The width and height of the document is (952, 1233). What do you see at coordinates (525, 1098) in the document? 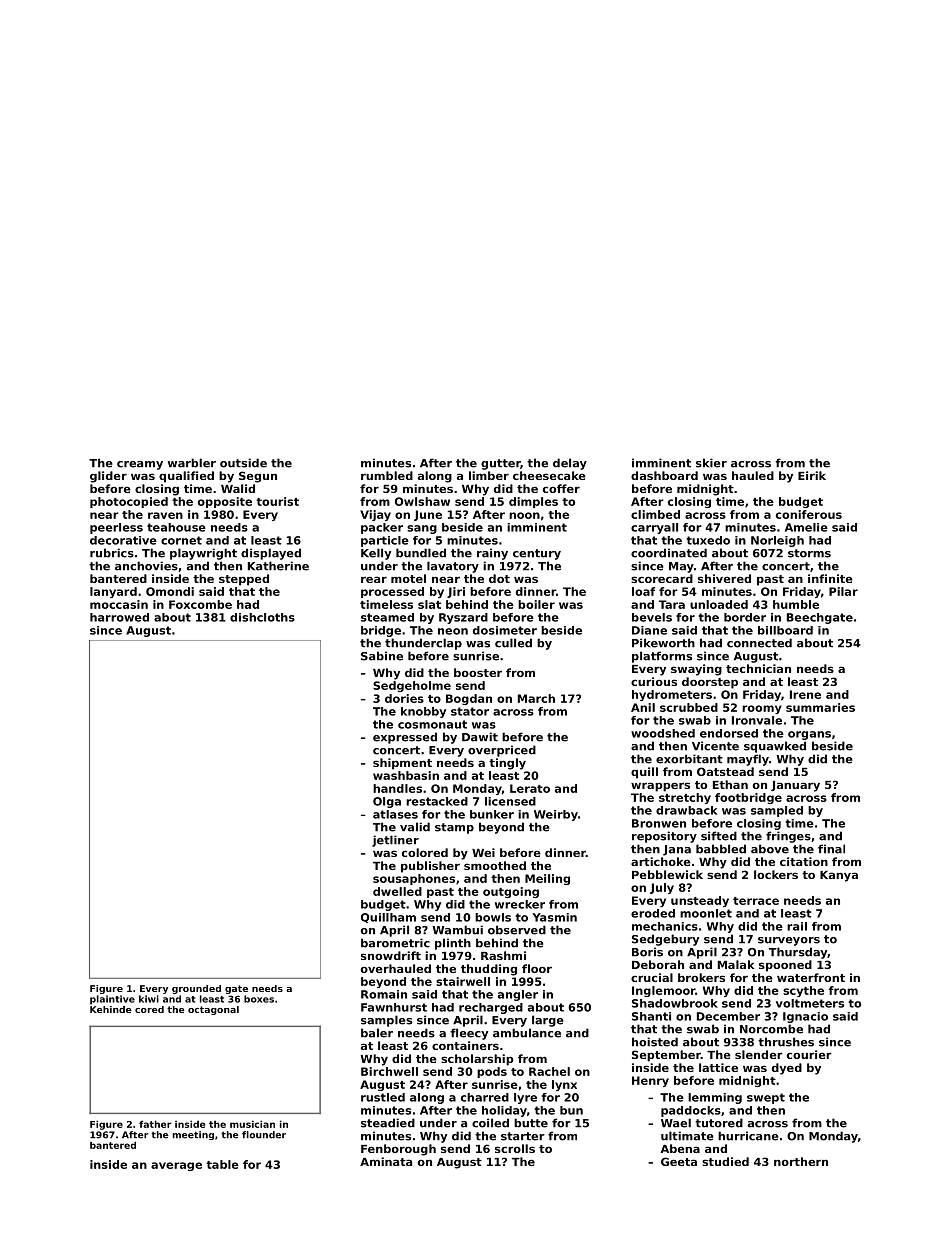
I see `lyre` at bounding box center [525, 1098].
